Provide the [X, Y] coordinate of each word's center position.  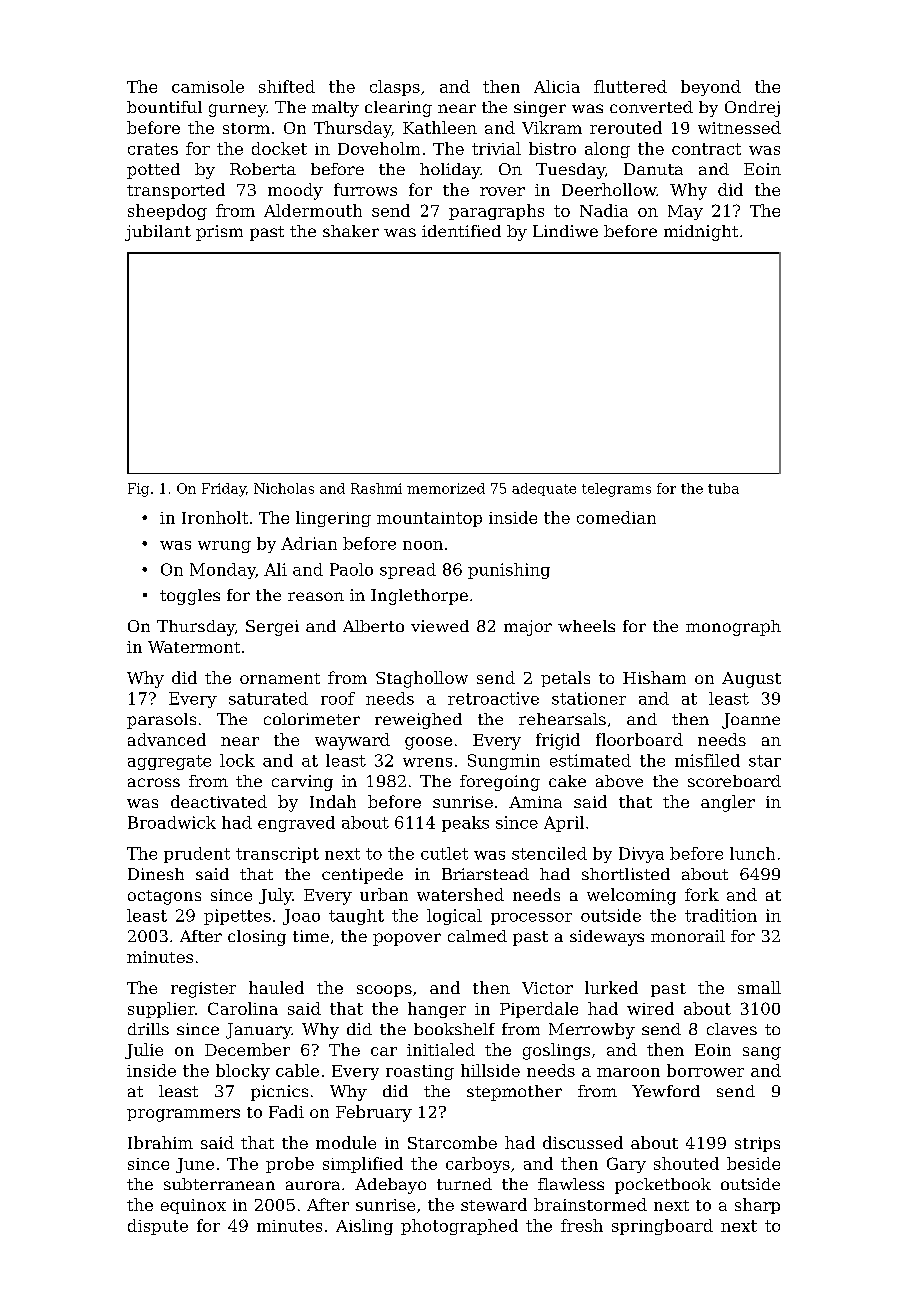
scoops [384, 991]
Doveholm [379, 148]
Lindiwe [565, 231]
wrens [427, 762]
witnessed [739, 127]
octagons [164, 897]
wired [650, 1008]
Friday [224, 490]
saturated [268, 698]
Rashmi [376, 488]
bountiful [164, 107]
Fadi [286, 1111]
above [619, 781]
